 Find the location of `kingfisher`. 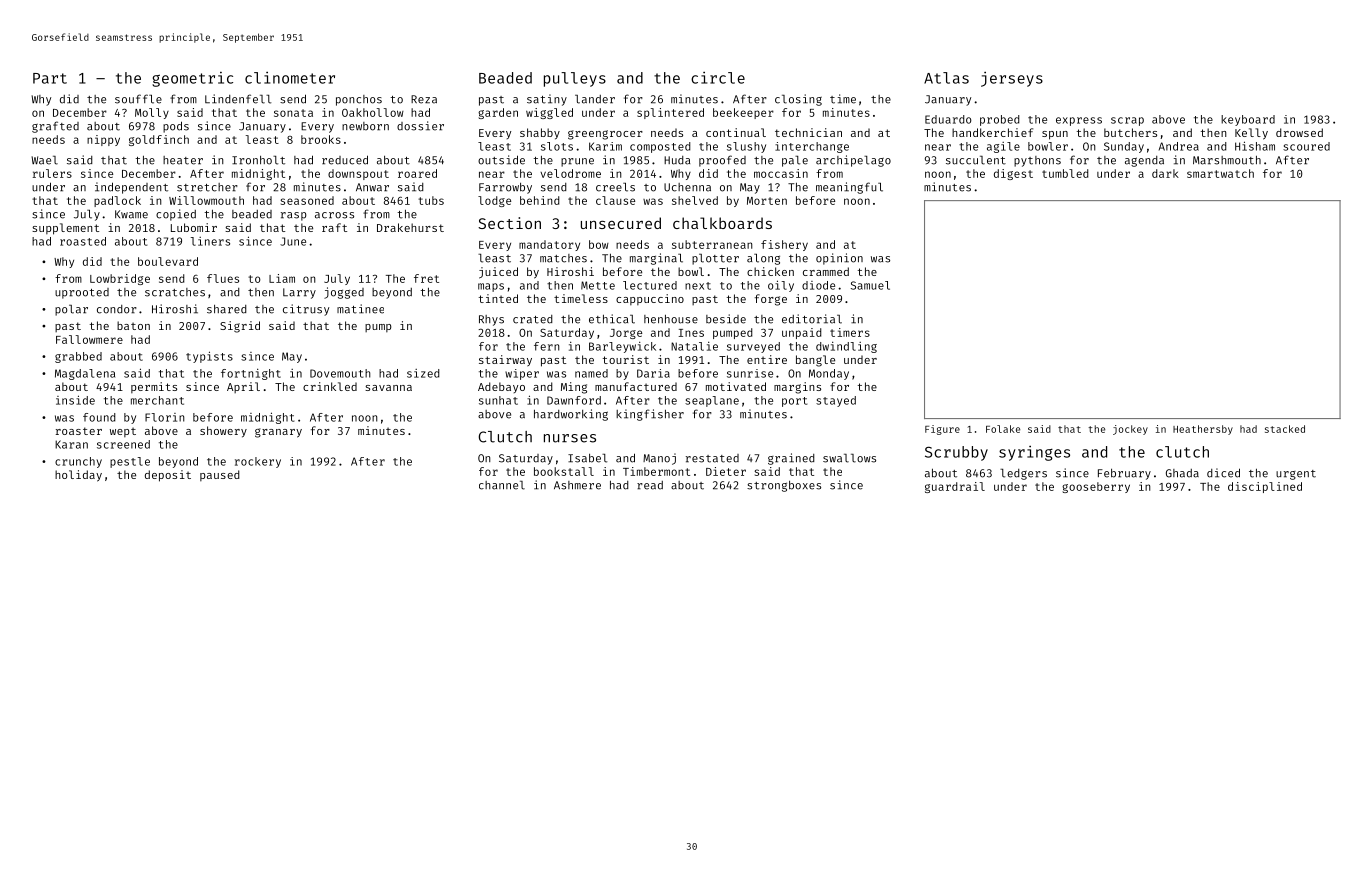

kingfisher is located at coordinates (650, 415).
